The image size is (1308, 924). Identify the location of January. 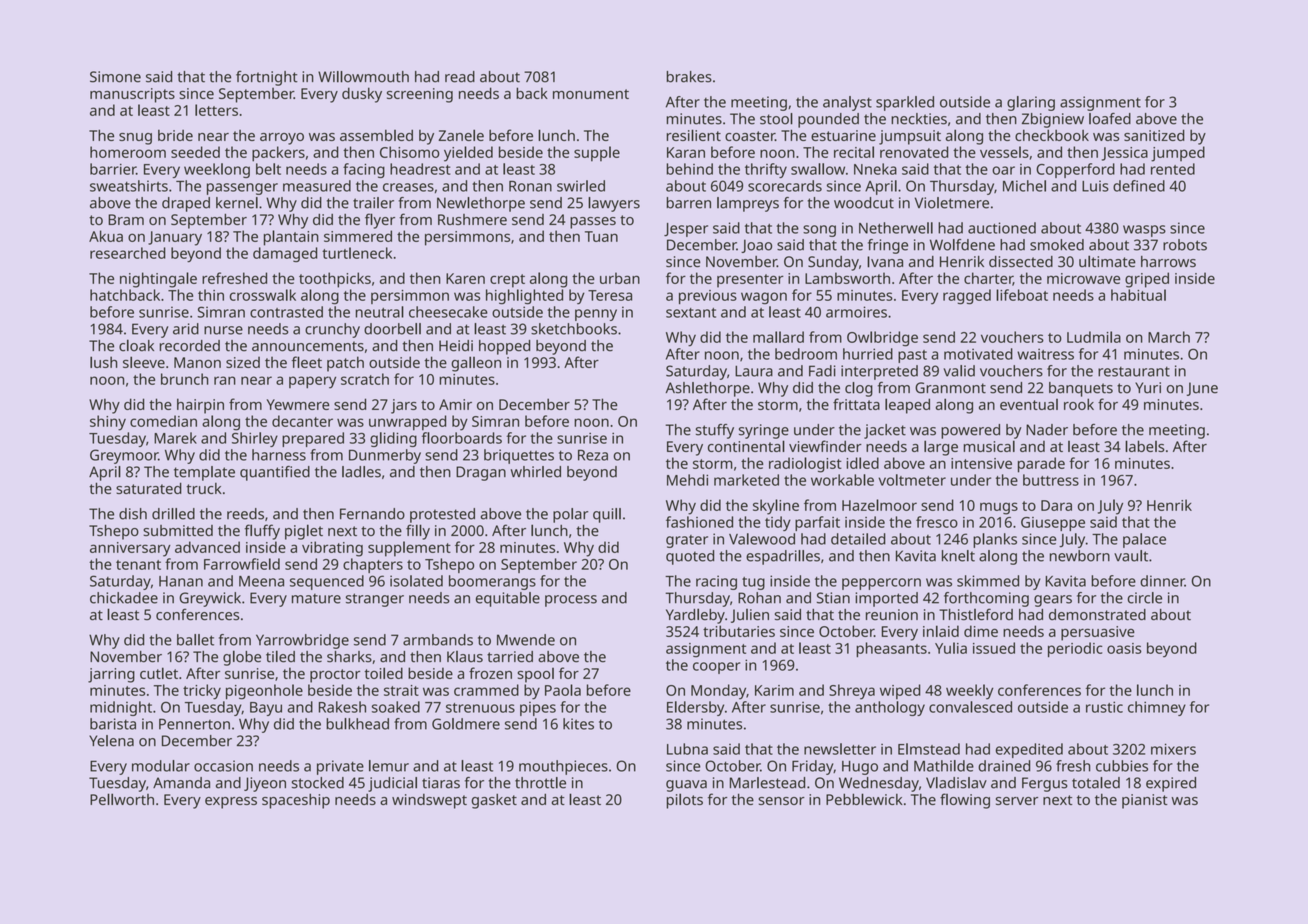
(175, 238).
